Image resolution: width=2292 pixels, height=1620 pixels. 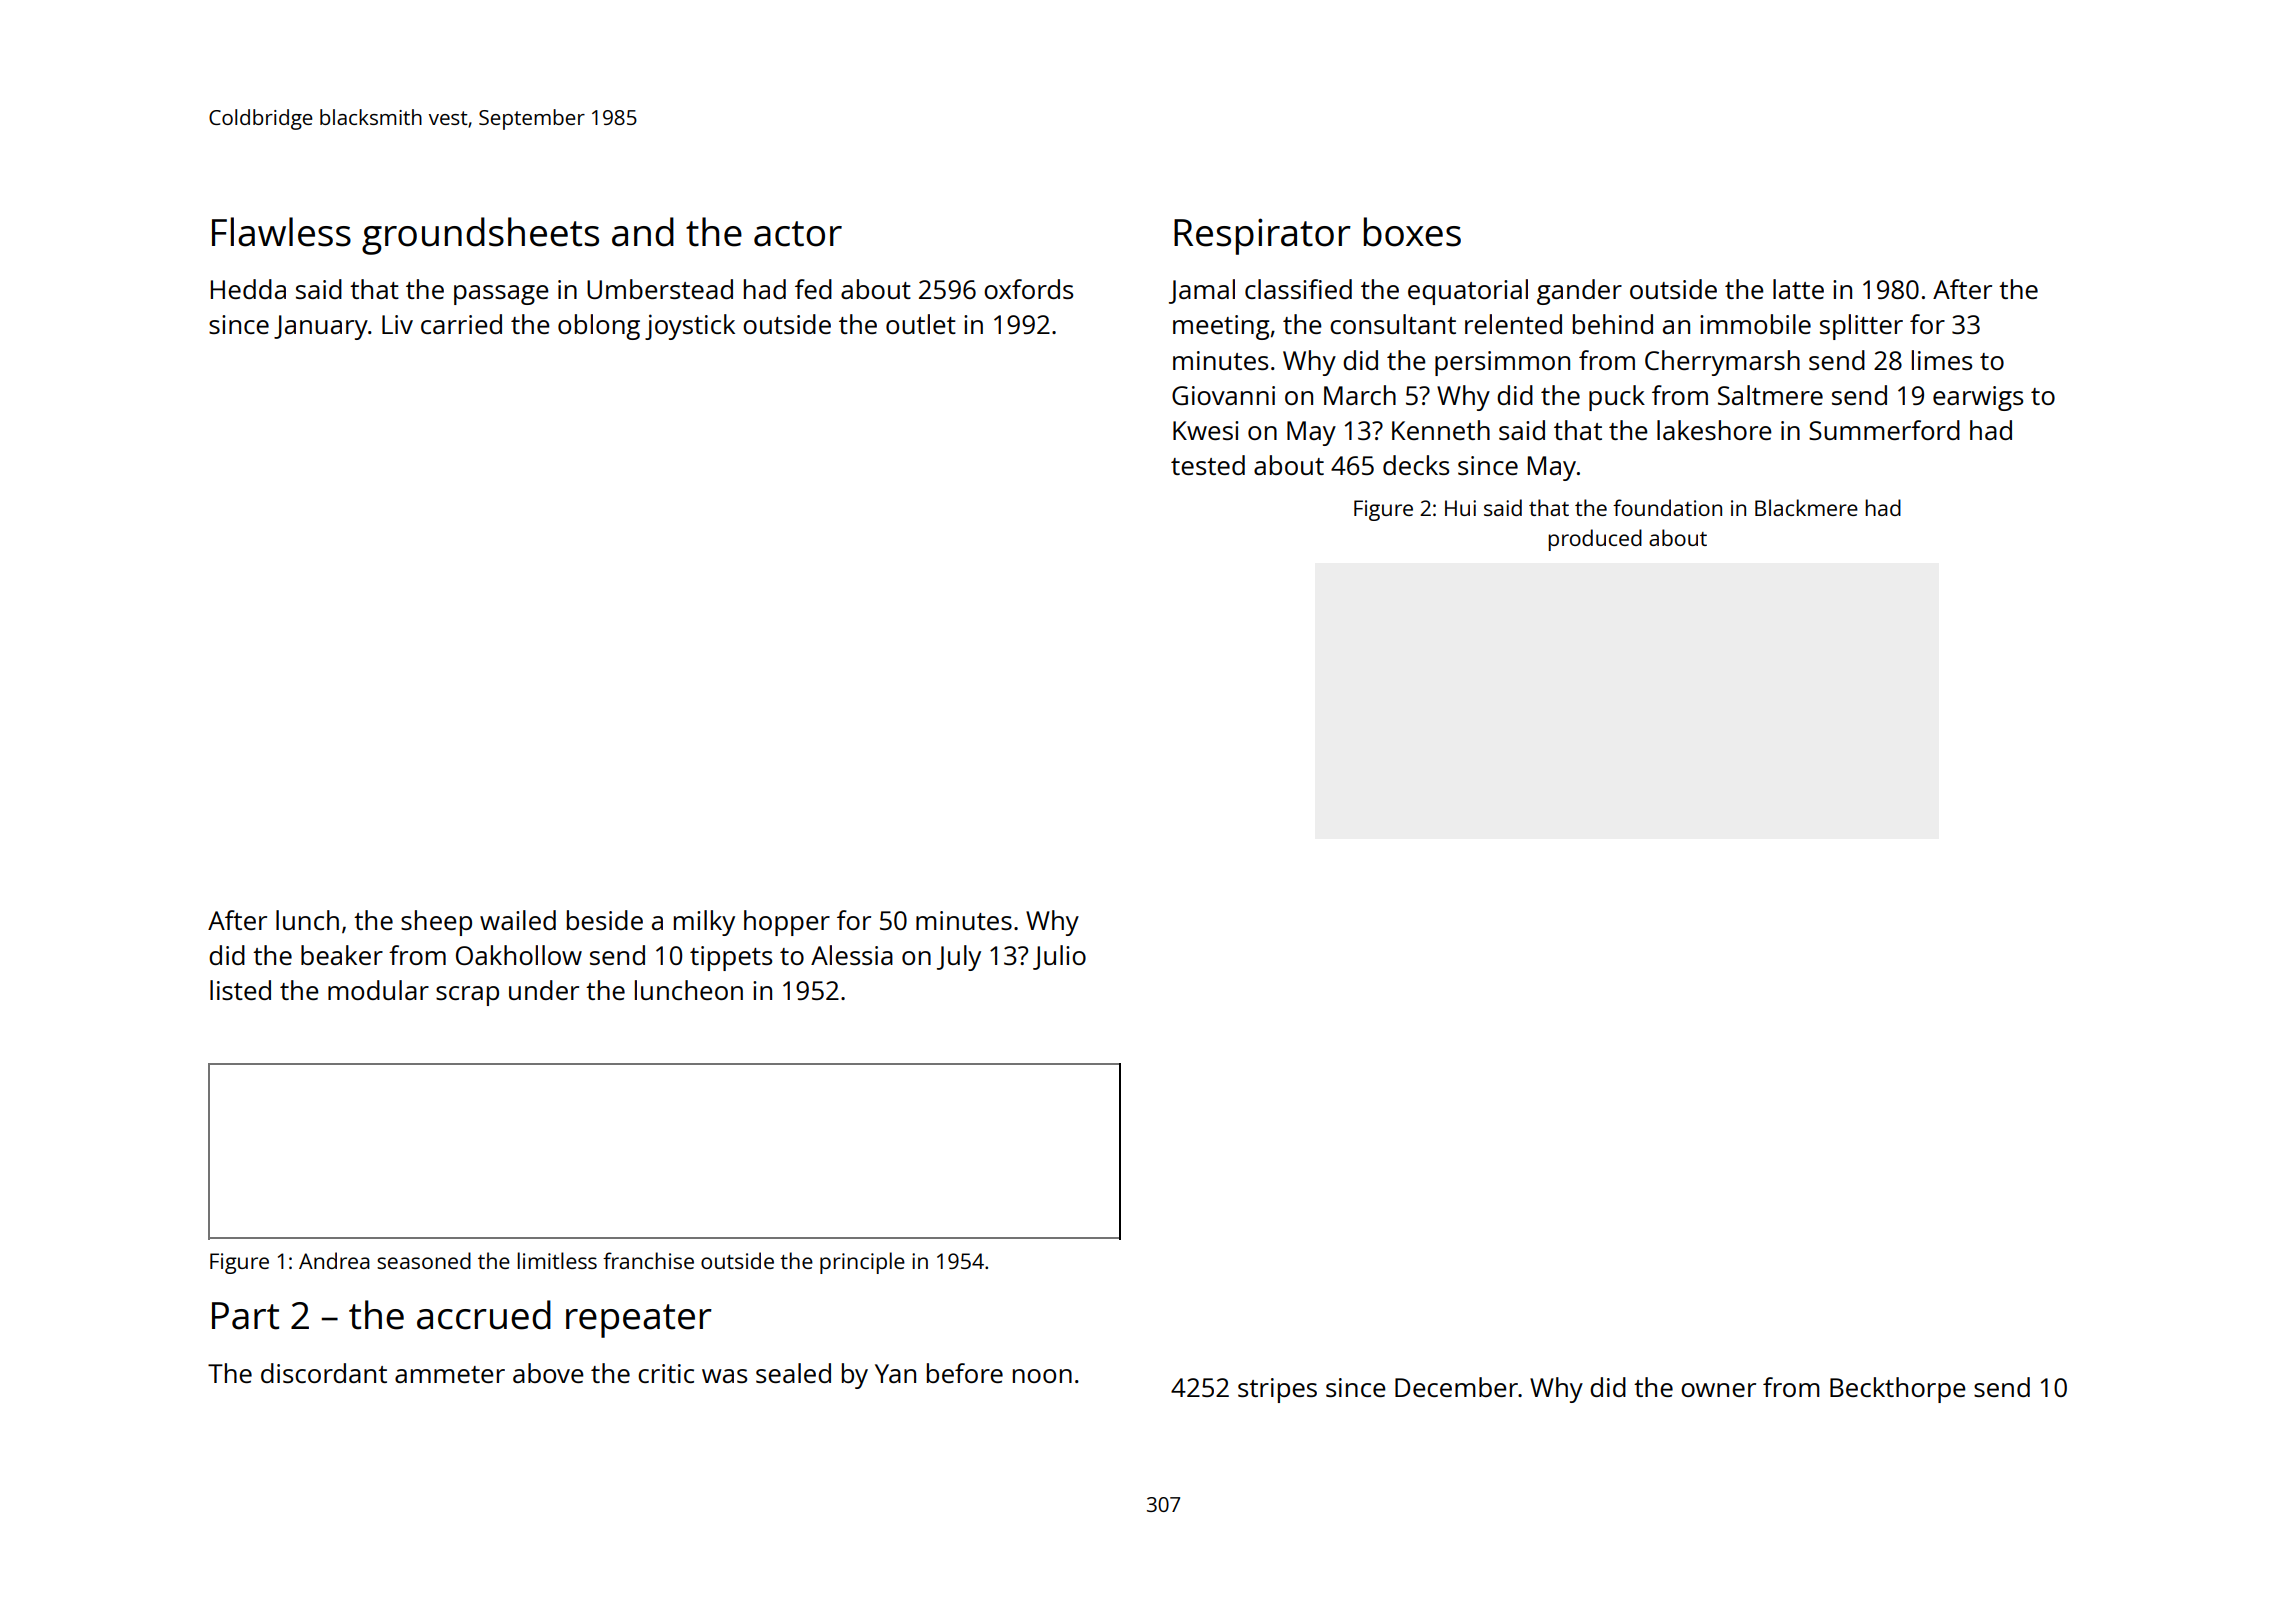 I want to click on Julio, so click(x=1059, y=957).
